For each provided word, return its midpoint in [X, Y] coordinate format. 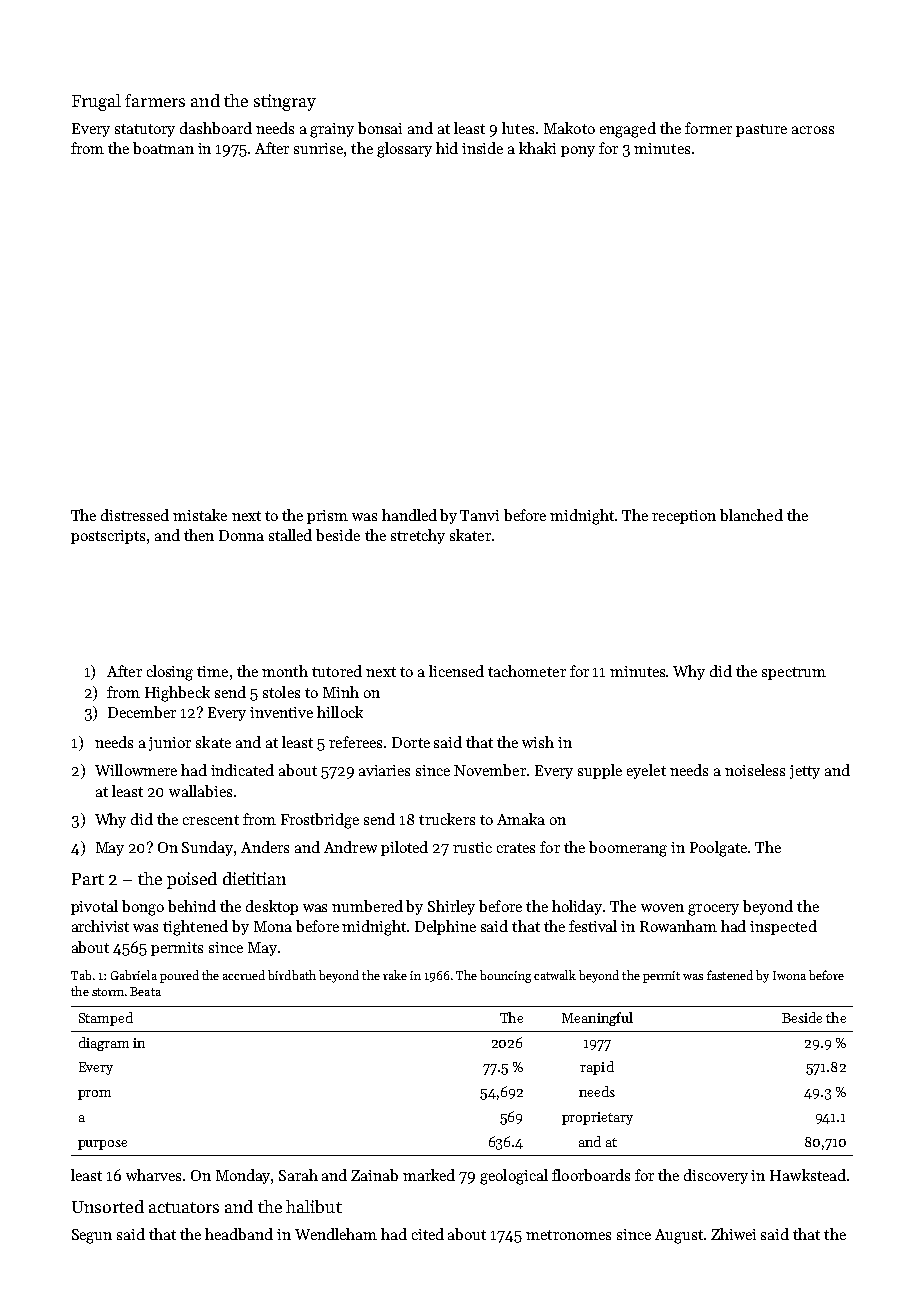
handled [409, 515]
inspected [783, 927]
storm [108, 992]
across [813, 130]
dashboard [216, 128]
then [199, 535]
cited [428, 1234]
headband [239, 1234]
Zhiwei [733, 1234]
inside [482, 148]
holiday [577, 907]
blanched [751, 515]
